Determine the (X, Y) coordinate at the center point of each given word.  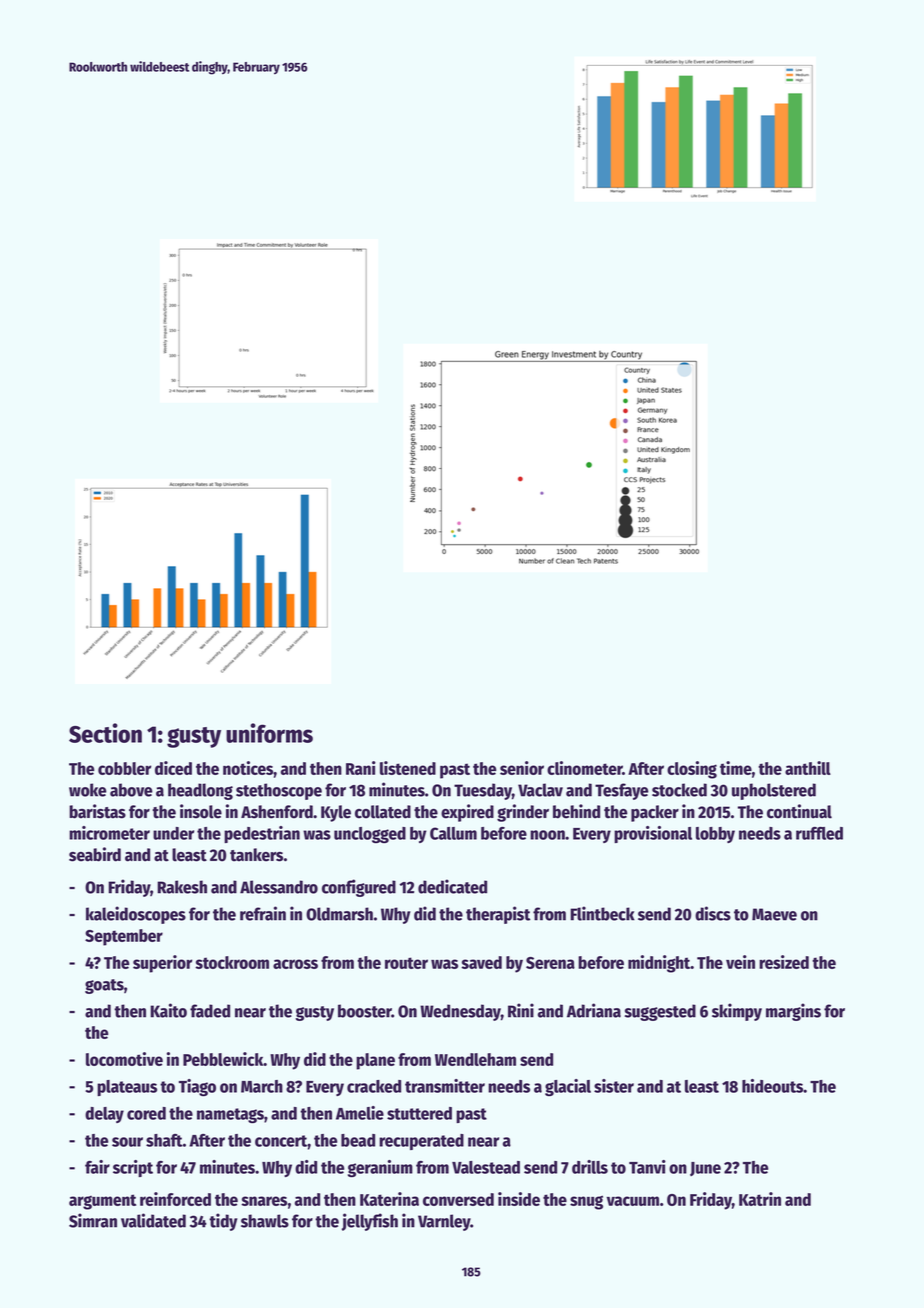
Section (105, 733)
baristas (97, 811)
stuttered (419, 1113)
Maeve (774, 914)
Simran (93, 1220)
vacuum (632, 1201)
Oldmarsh (339, 914)
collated (383, 812)
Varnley (444, 1222)
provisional (653, 834)
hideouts (773, 1086)
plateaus (127, 1088)
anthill (808, 768)
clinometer (585, 768)
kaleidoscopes (136, 915)
